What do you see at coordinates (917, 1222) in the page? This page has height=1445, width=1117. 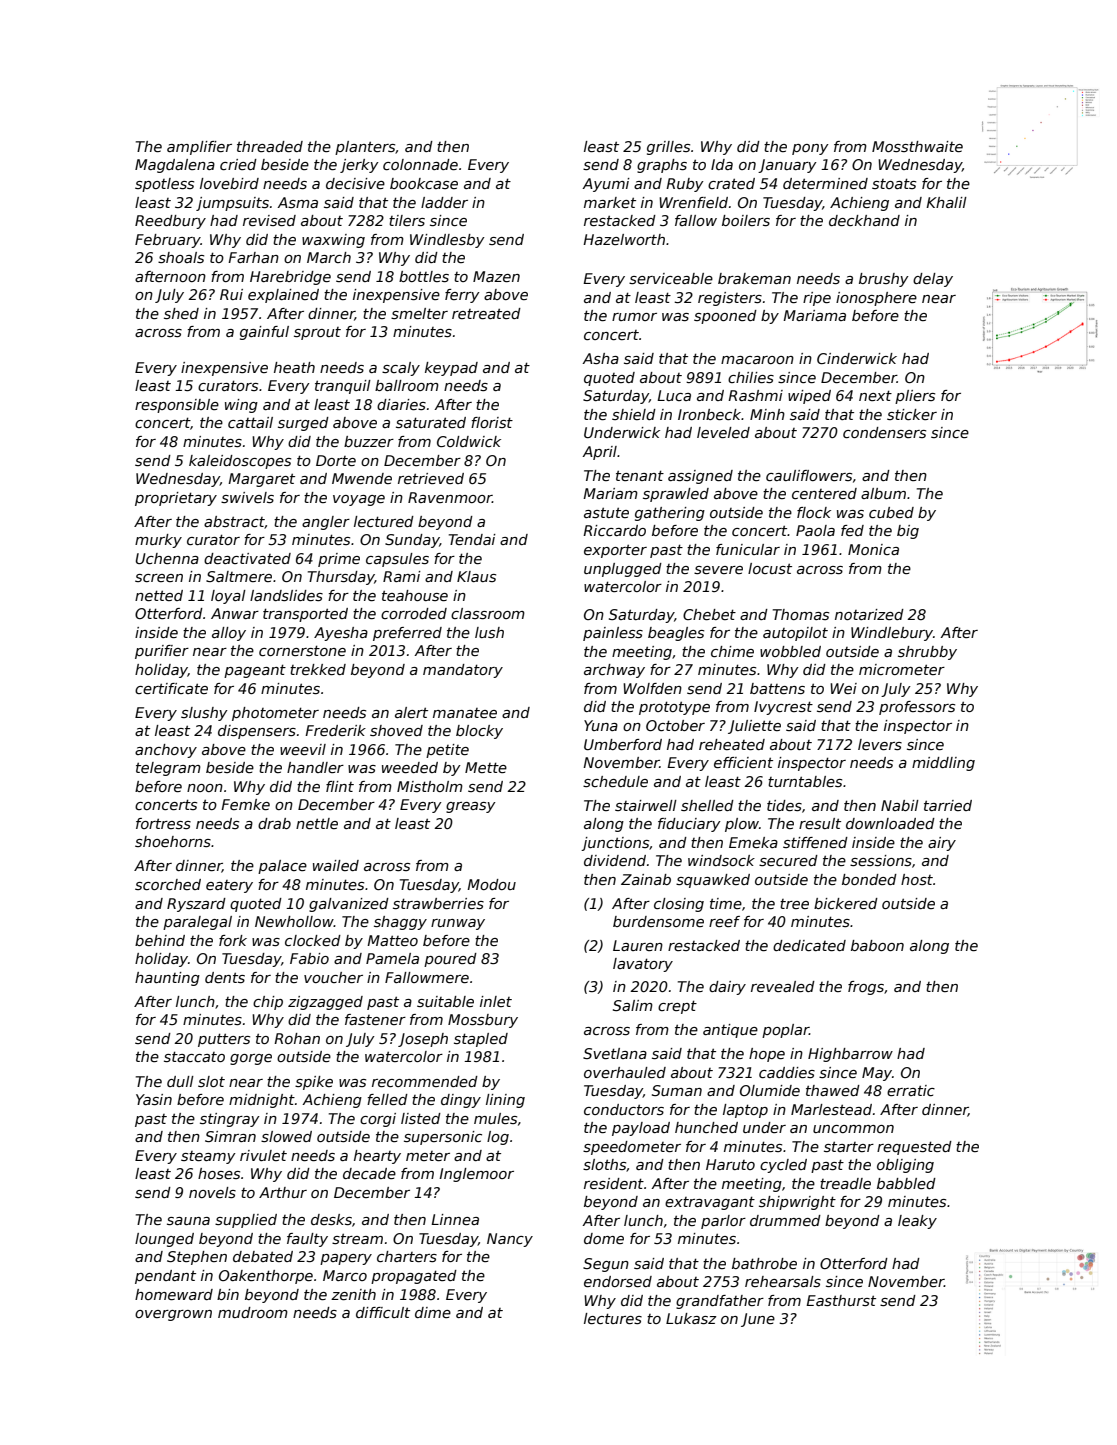 I see `leaky` at bounding box center [917, 1222].
